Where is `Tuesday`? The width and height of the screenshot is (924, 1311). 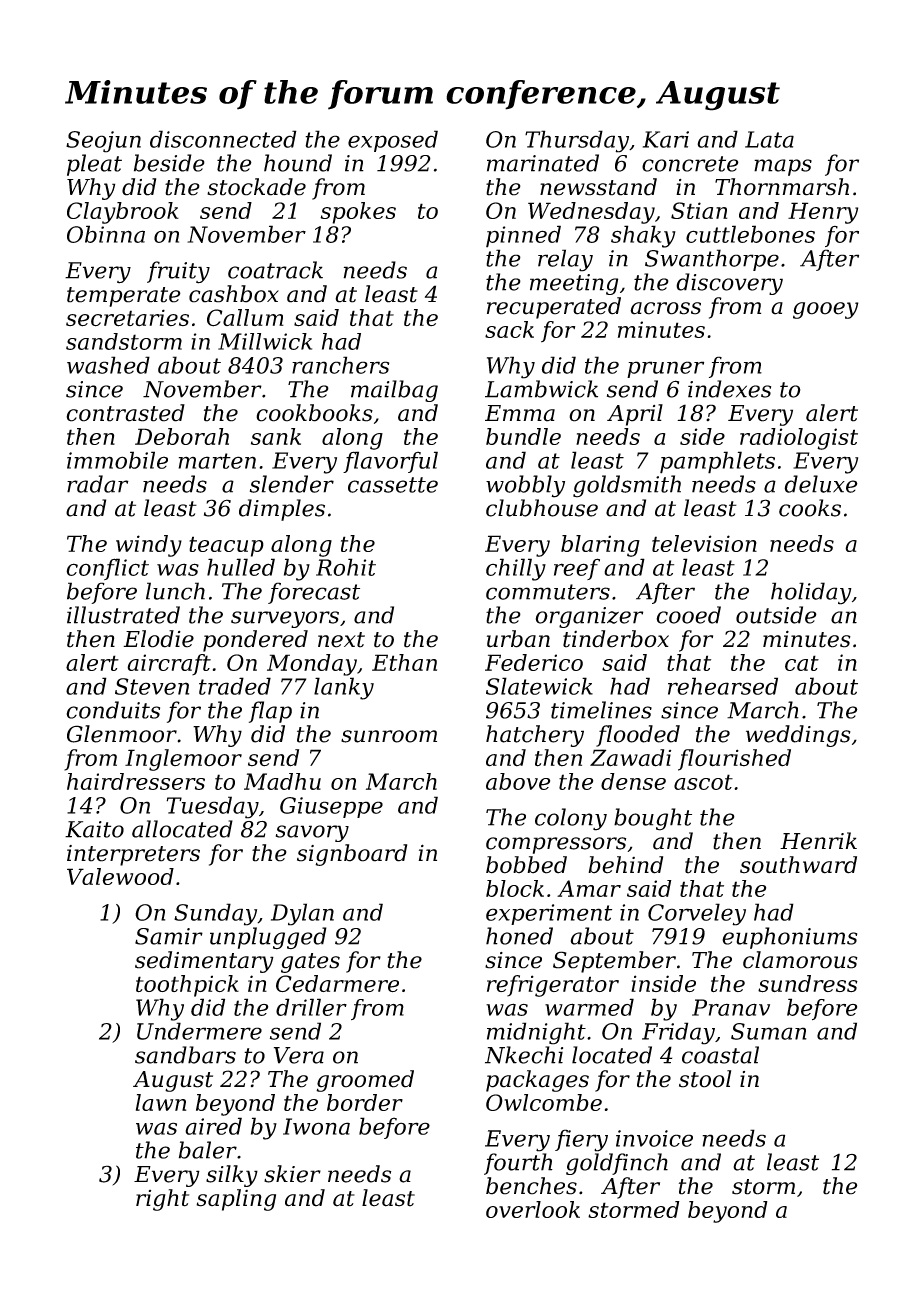
Tuesday is located at coordinates (212, 807).
